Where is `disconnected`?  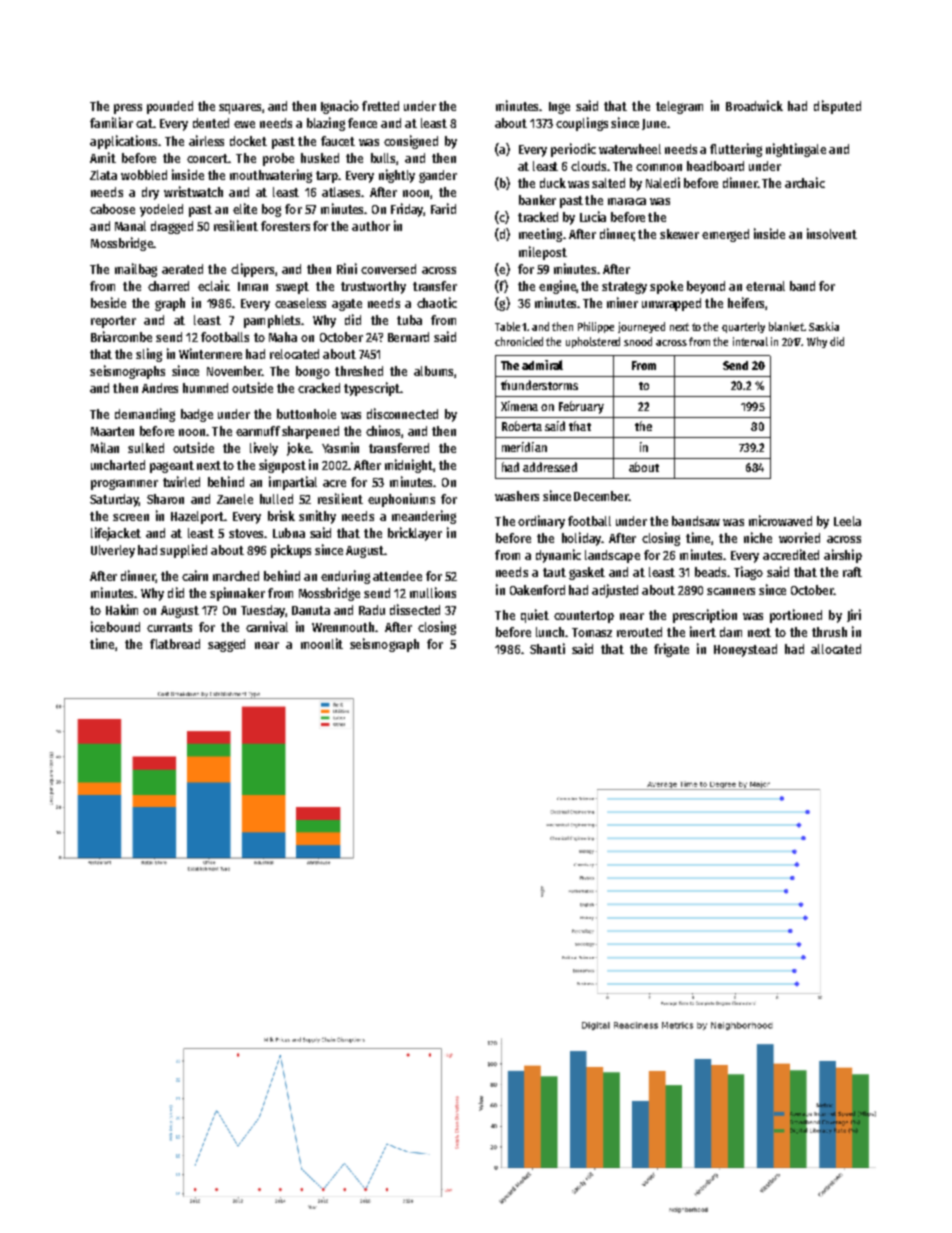
disconnected is located at coordinates (402, 413).
